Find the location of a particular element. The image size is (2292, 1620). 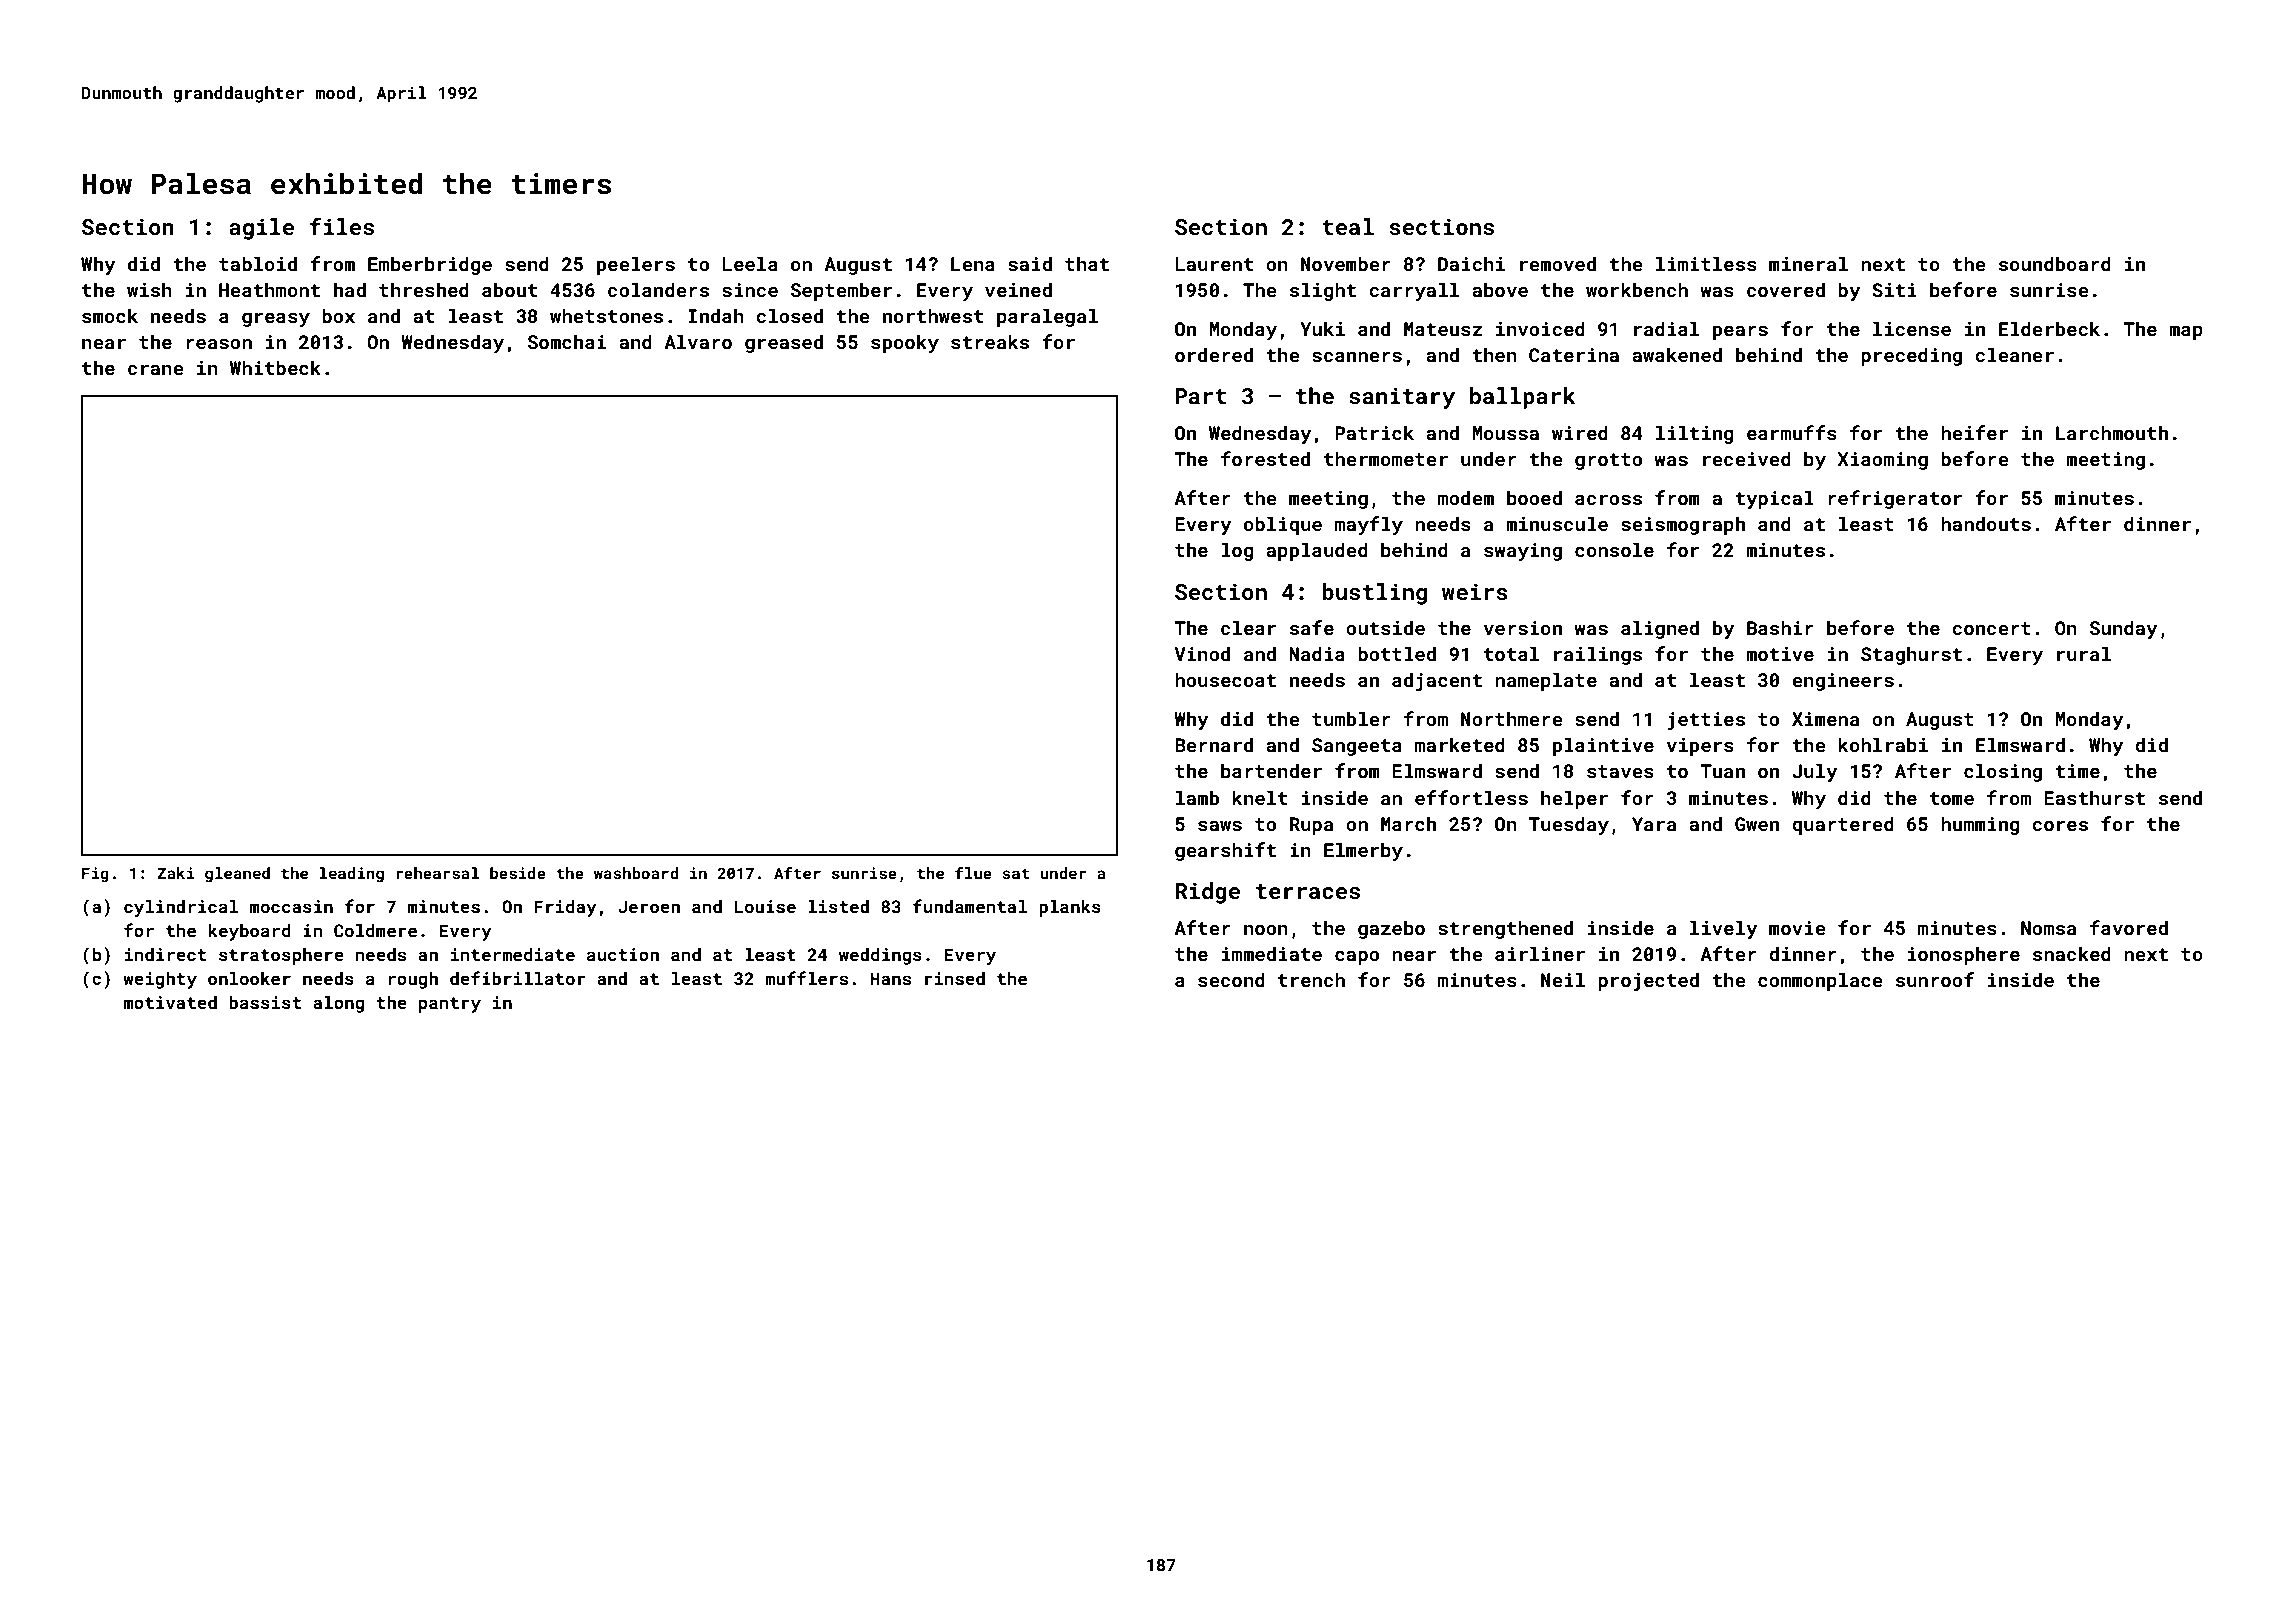

adjacent is located at coordinates (1437, 681).
